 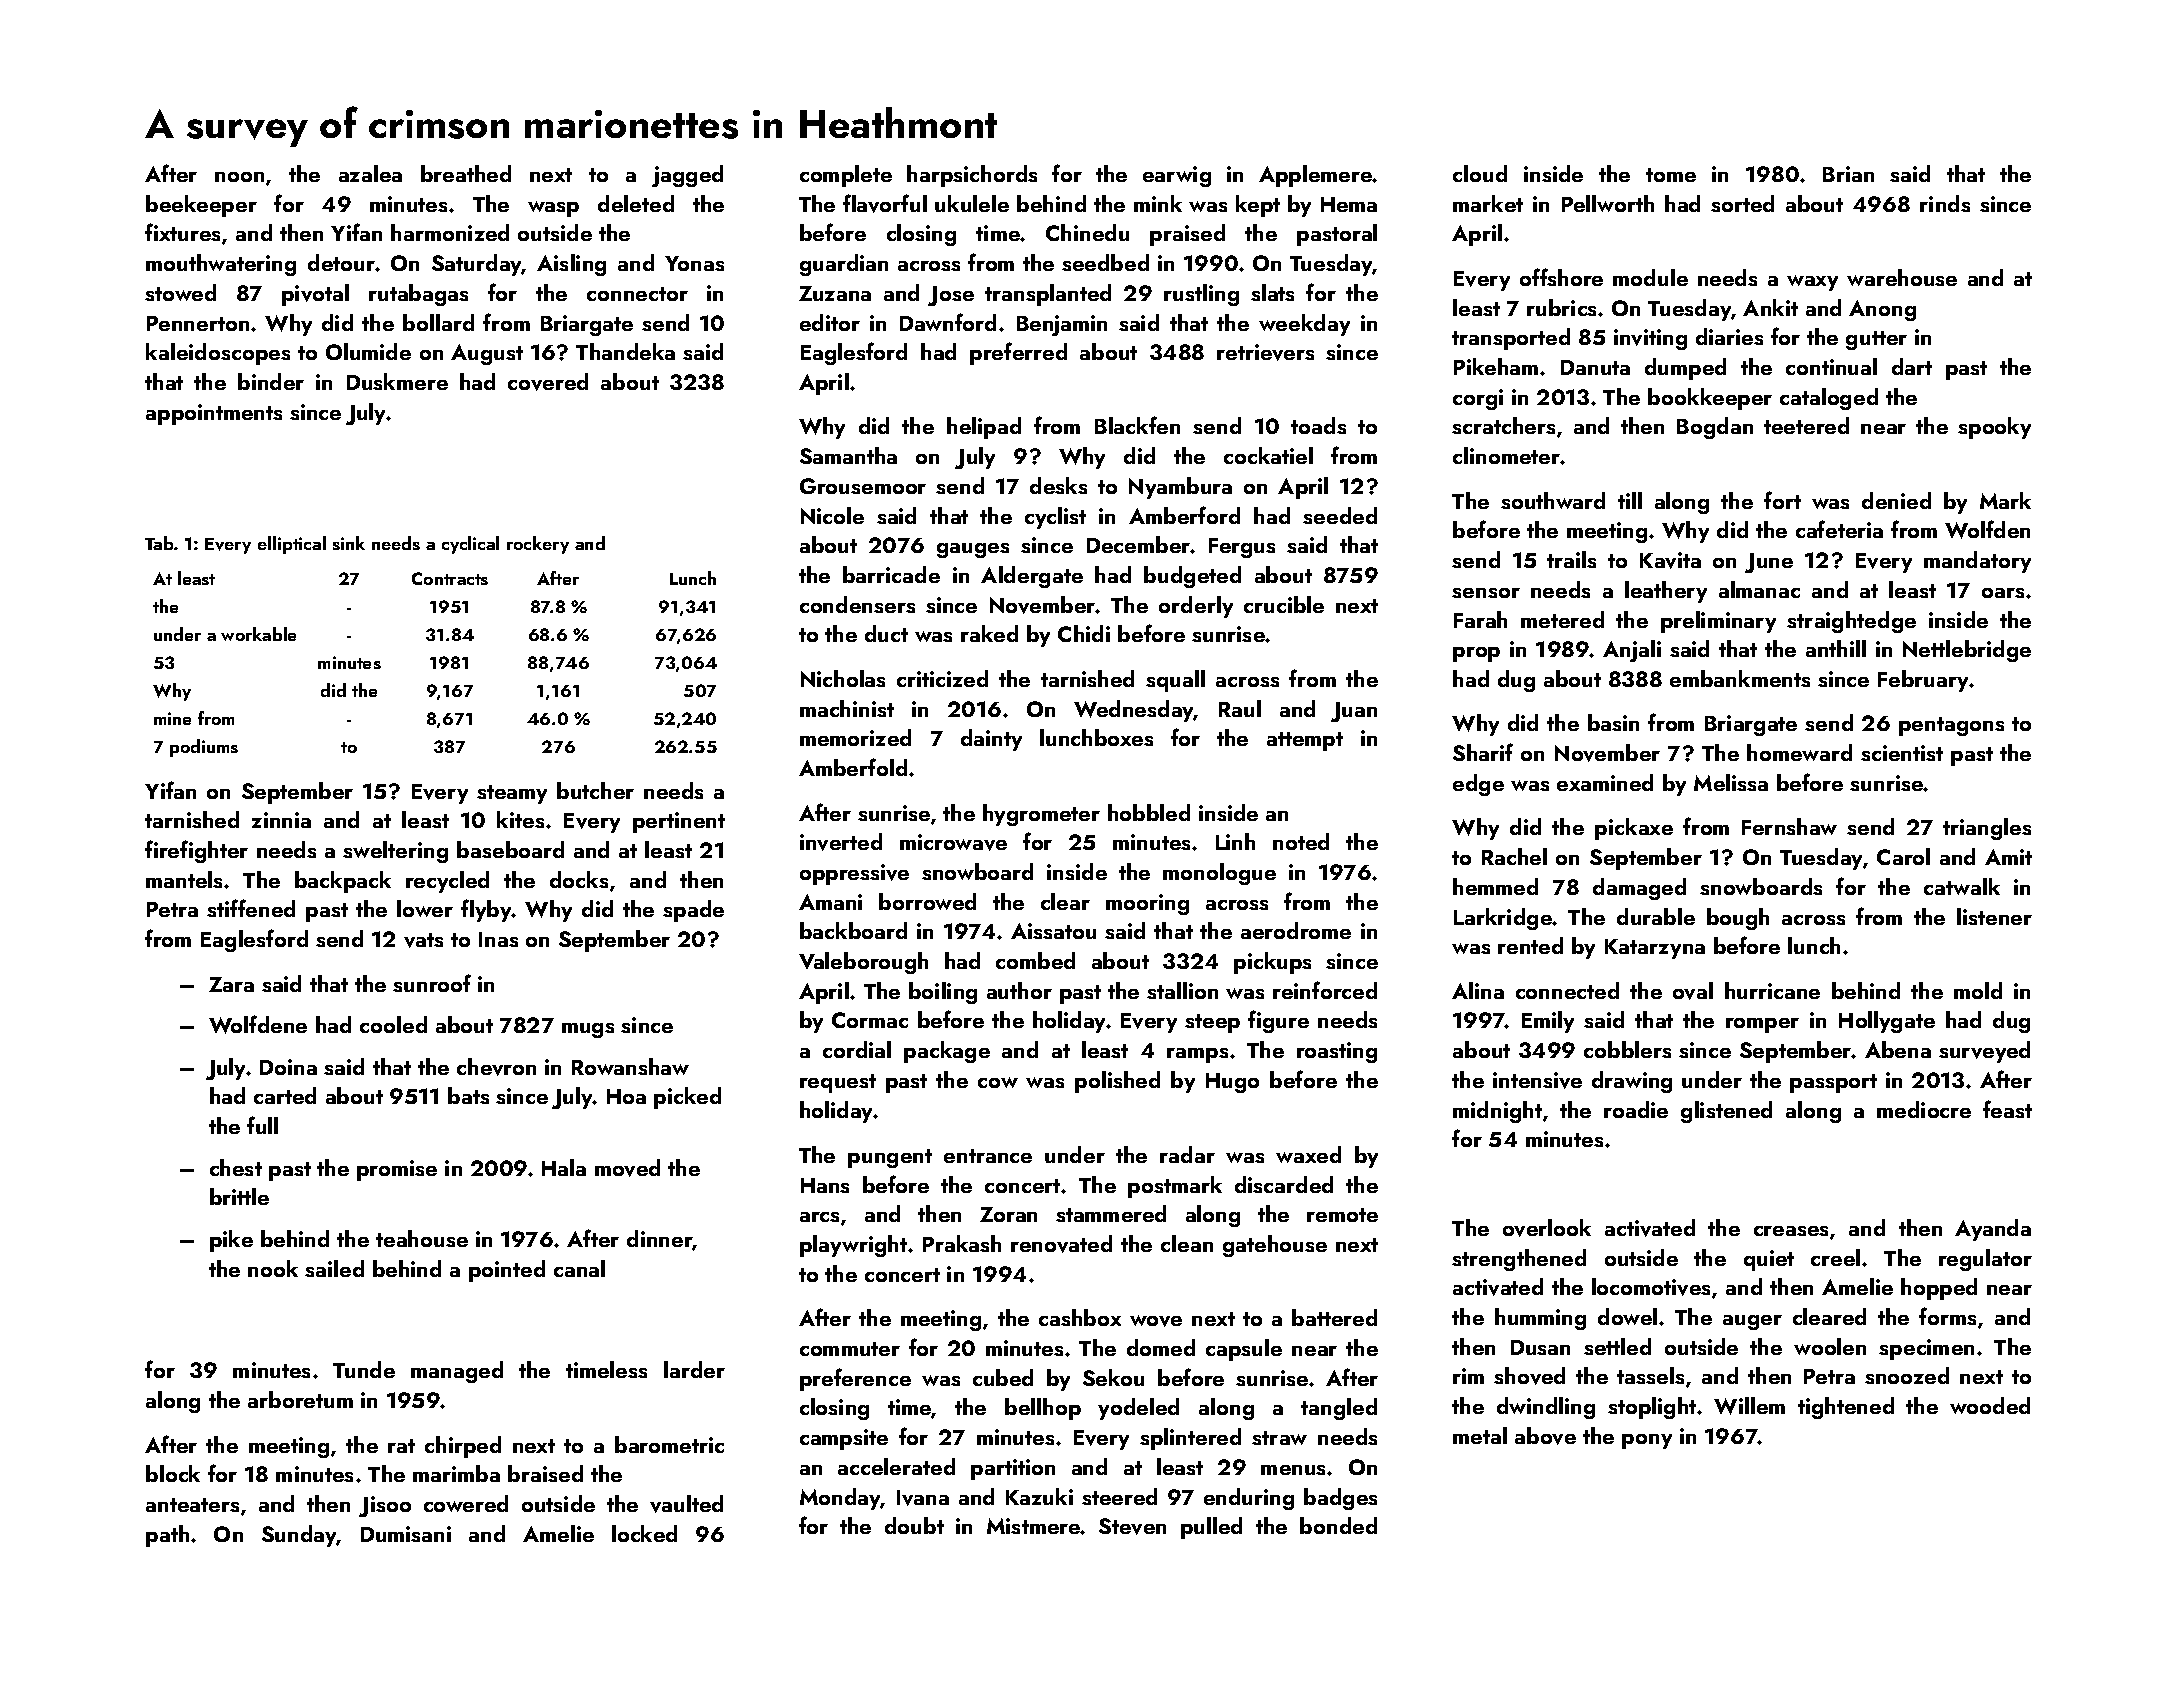 I want to click on guardian, so click(x=844, y=265).
